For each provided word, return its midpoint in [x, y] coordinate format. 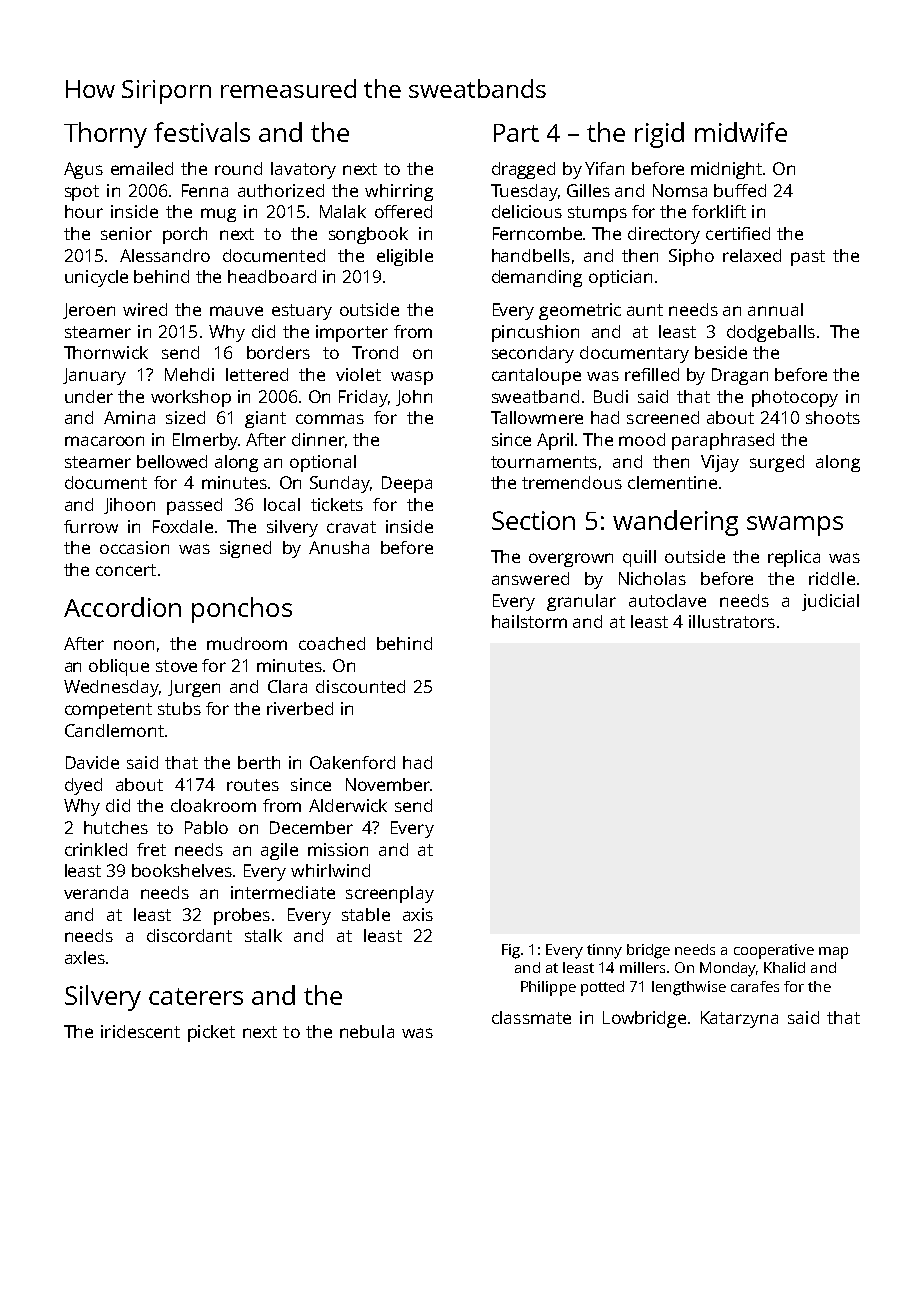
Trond [375, 352]
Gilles [588, 190]
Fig [511, 951]
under [89, 396]
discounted [360, 686]
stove [176, 666]
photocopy [795, 398]
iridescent [140, 1031]
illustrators [732, 621]
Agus [83, 170]
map [833, 953]
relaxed [752, 255]
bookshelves [183, 870]
